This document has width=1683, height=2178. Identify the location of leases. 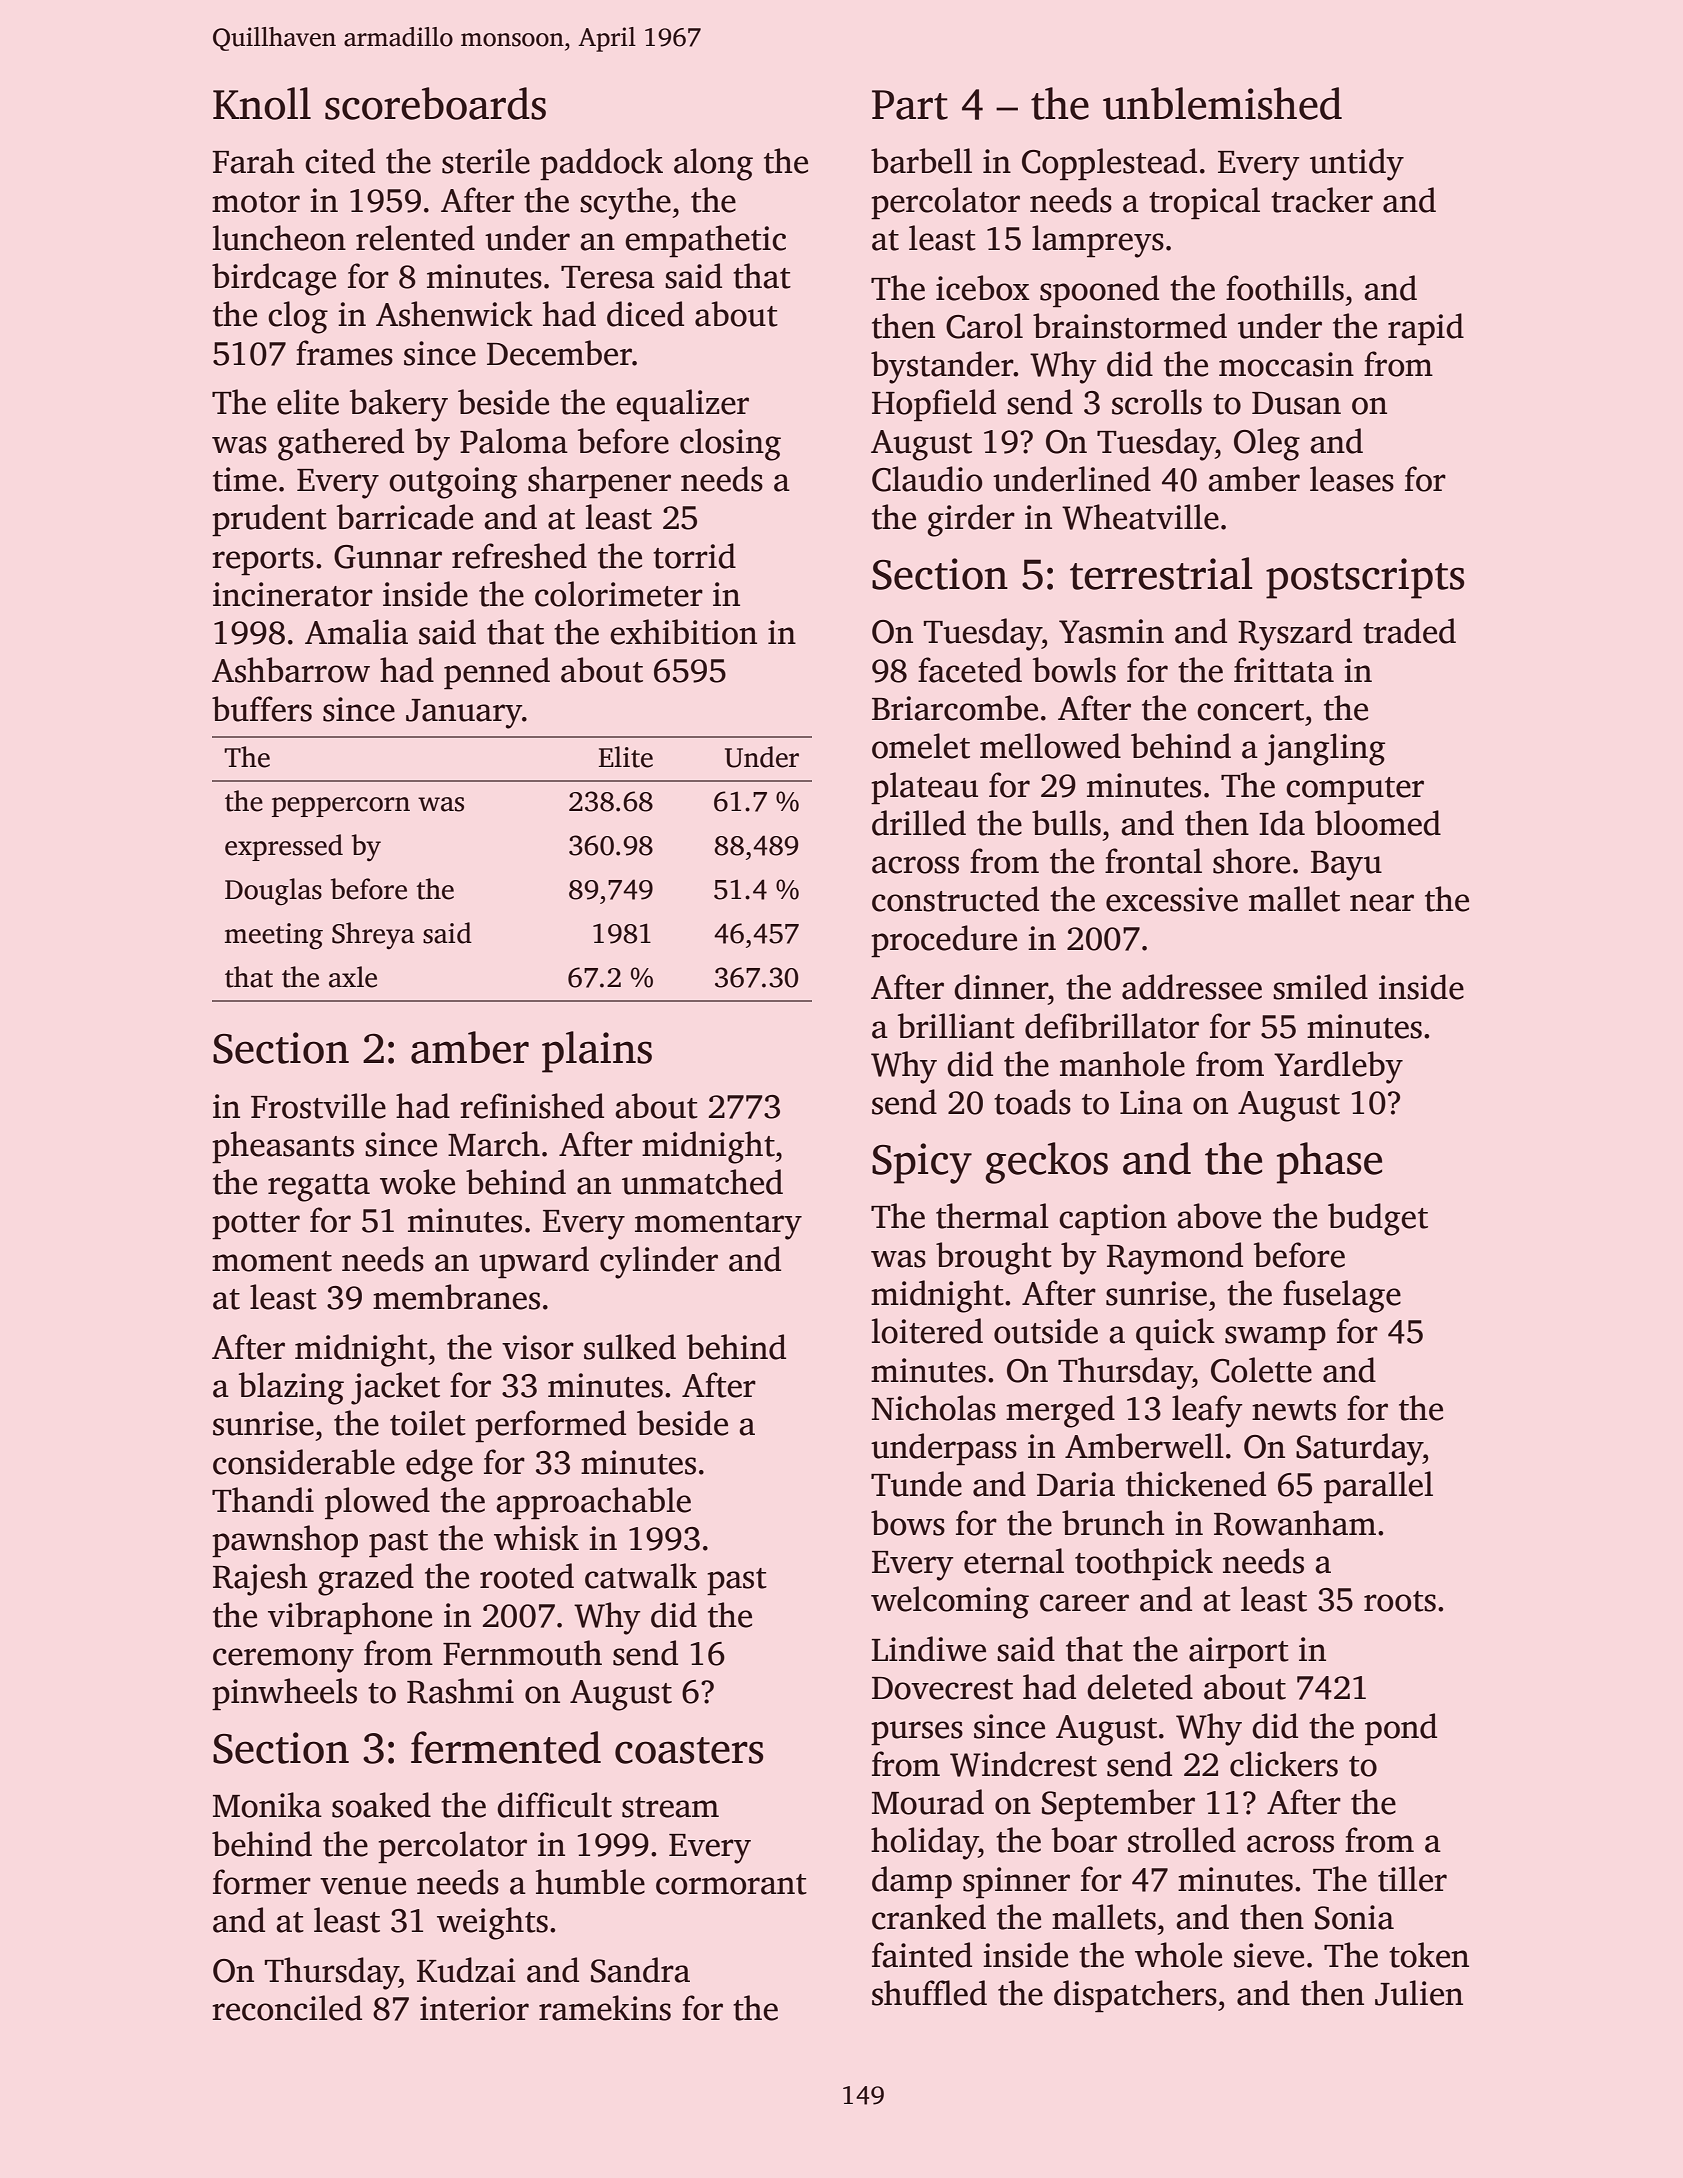
(1352, 479).
